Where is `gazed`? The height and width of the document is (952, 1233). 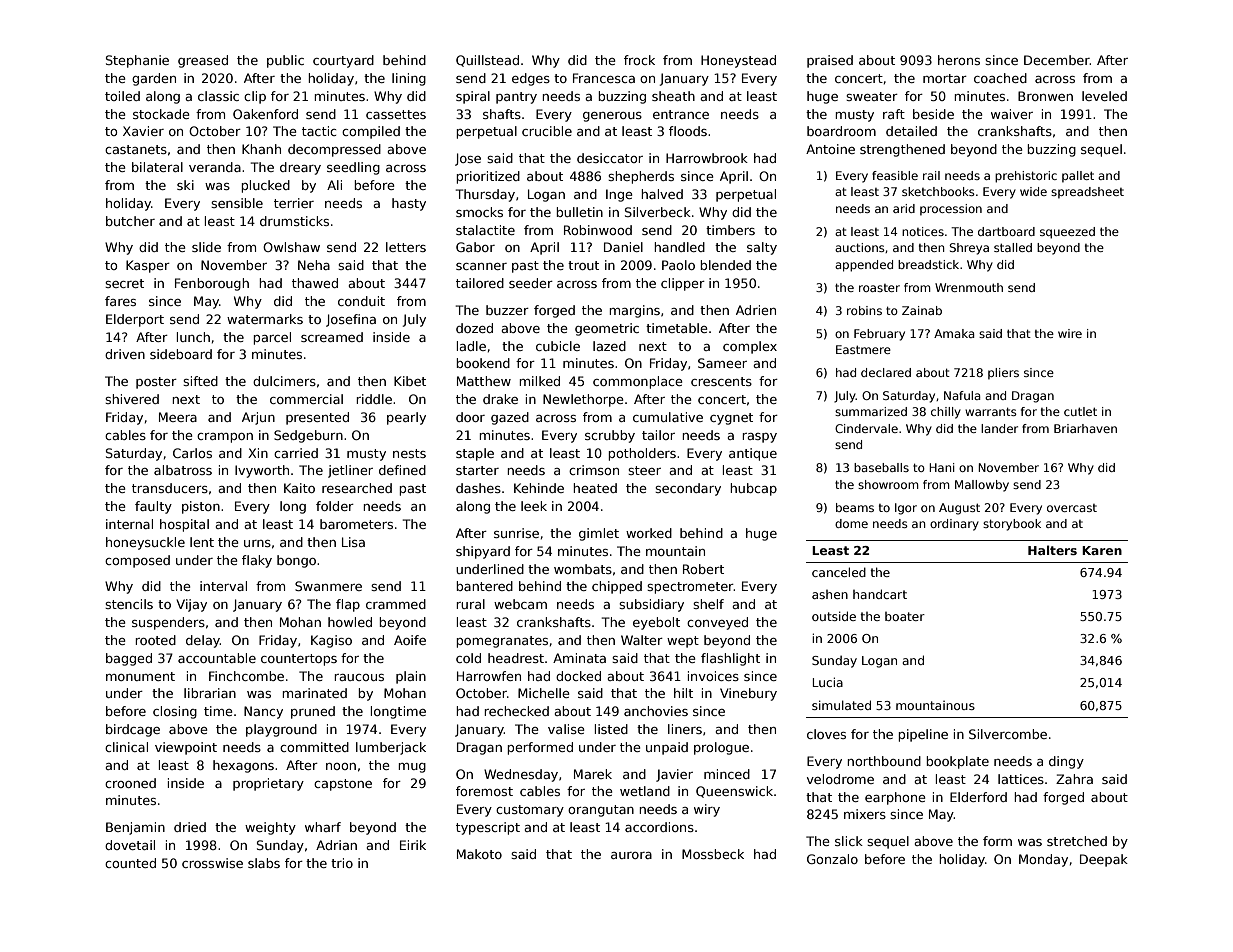 gazed is located at coordinates (510, 418).
